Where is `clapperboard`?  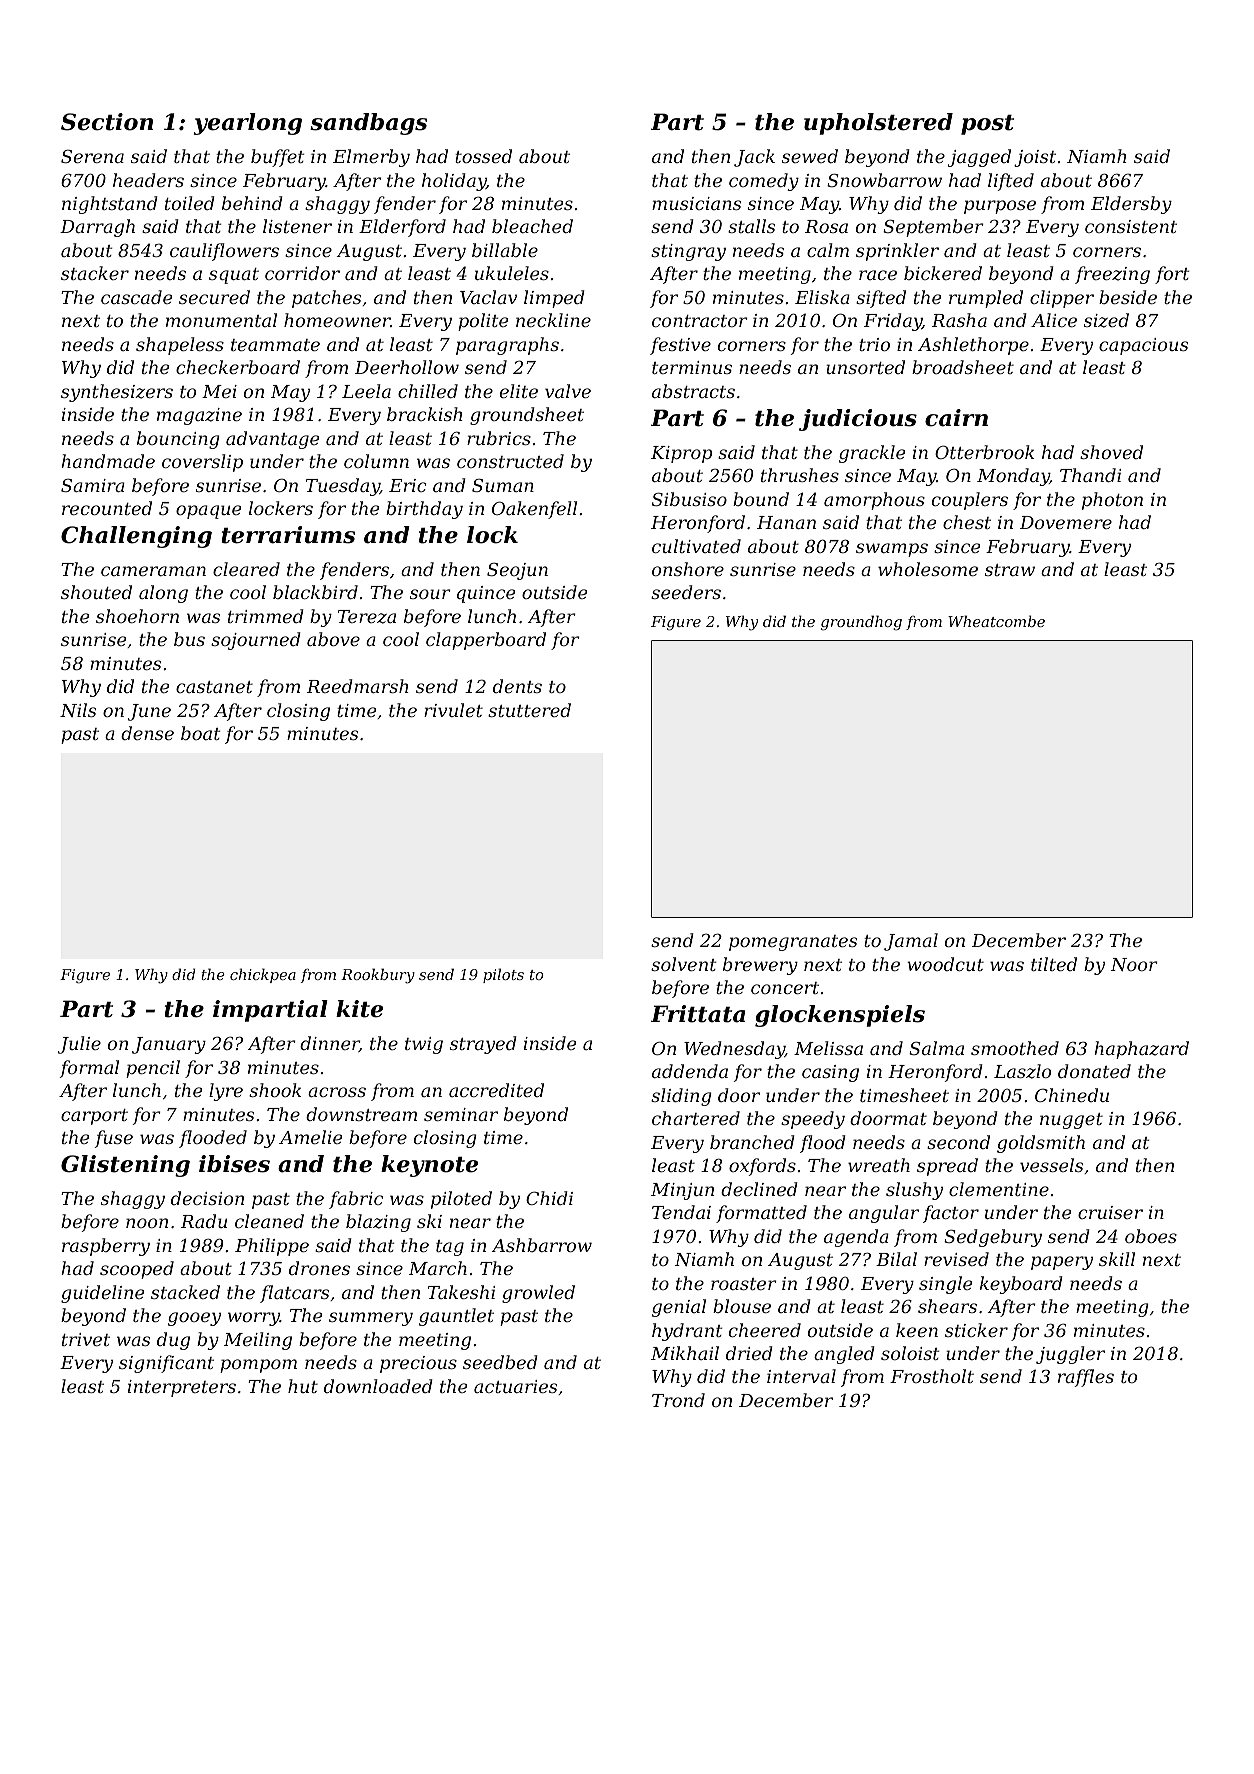
clapperboard is located at coordinates (486, 641).
